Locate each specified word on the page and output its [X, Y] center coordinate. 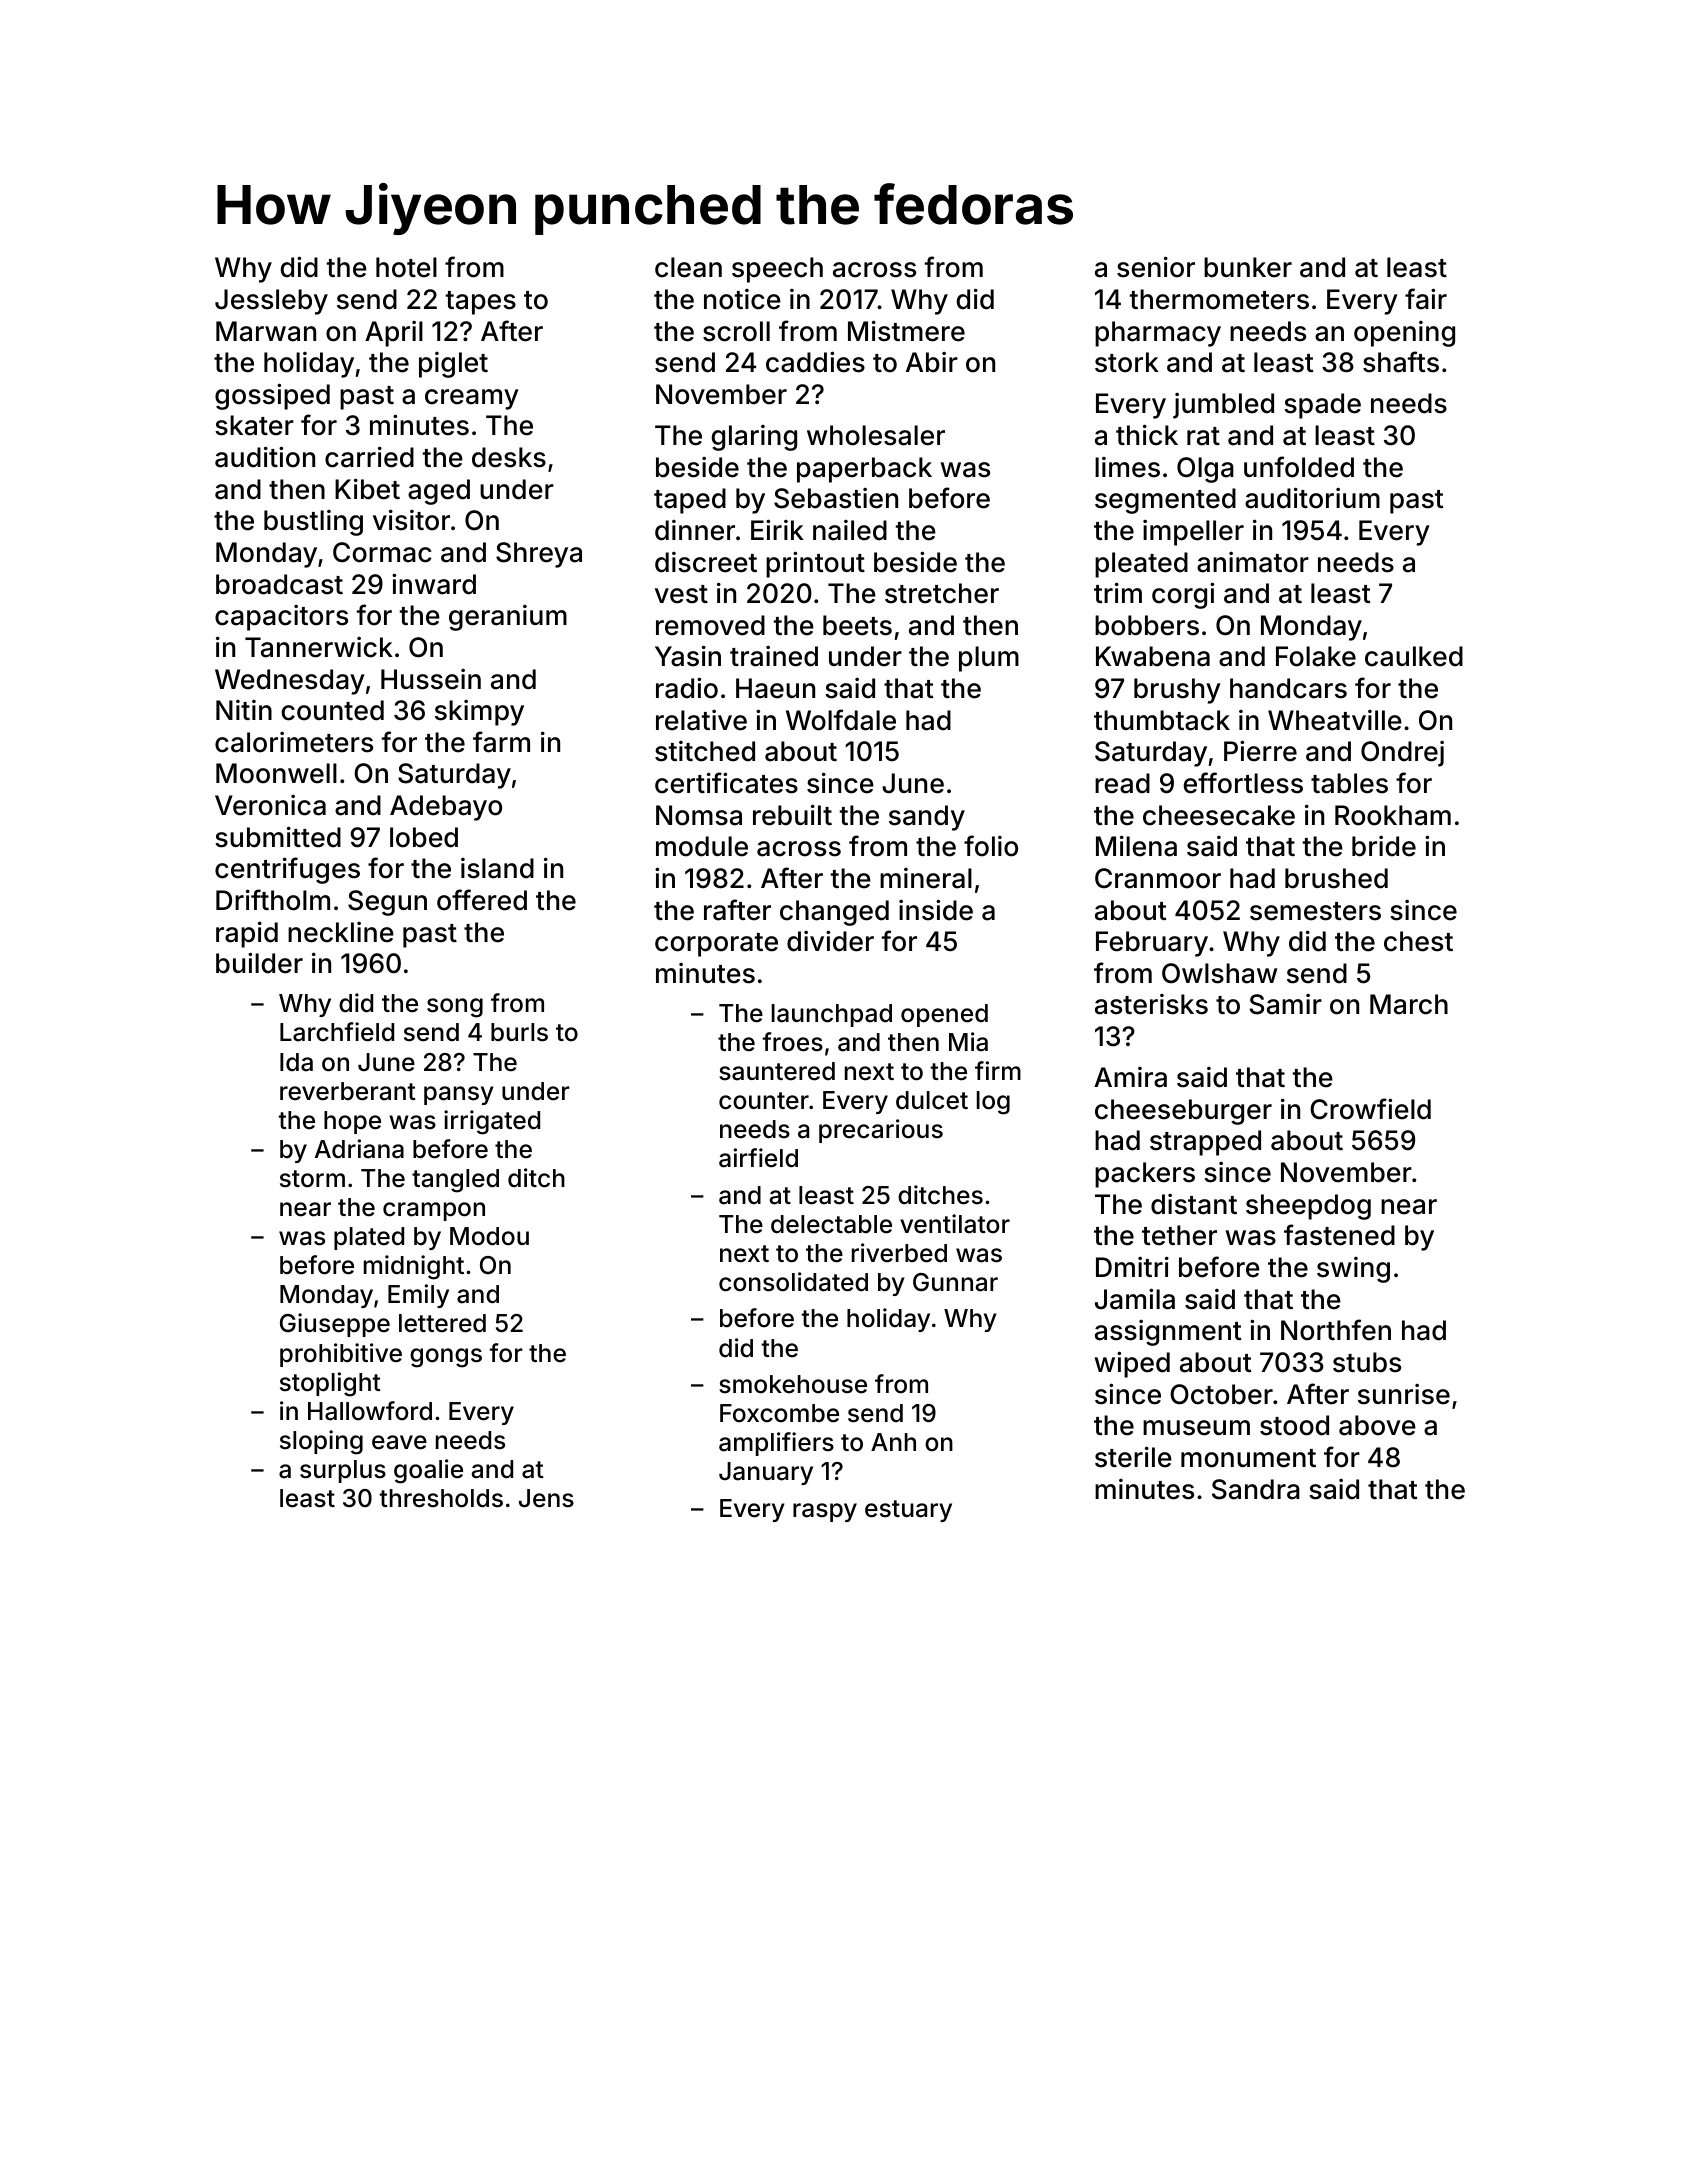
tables [1349, 783]
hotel [406, 267]
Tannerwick [319, 647]
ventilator [955, 1224]
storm [312, 1179]
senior [1156, 267]
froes [792, 1042]
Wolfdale [841, 720]
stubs [1367, 1362]
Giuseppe [335, 1325]
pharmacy [1158, 334]
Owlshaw [1219, 973]
